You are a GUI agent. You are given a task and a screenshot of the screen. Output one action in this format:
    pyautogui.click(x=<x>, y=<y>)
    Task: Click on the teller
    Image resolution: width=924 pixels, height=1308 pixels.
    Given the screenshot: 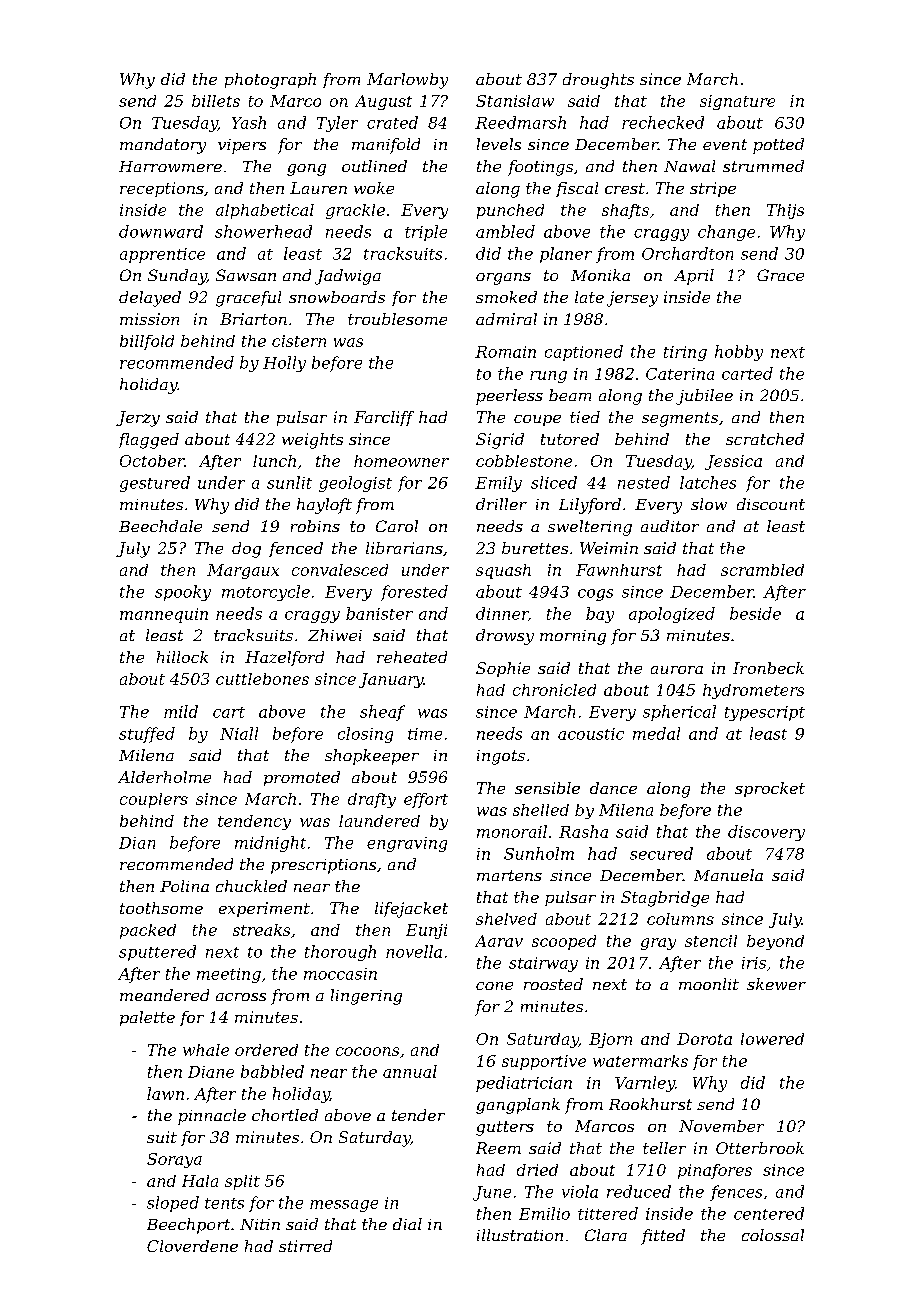 What is the action you would take?
    pyautogui.click(x=664, y=1148)
